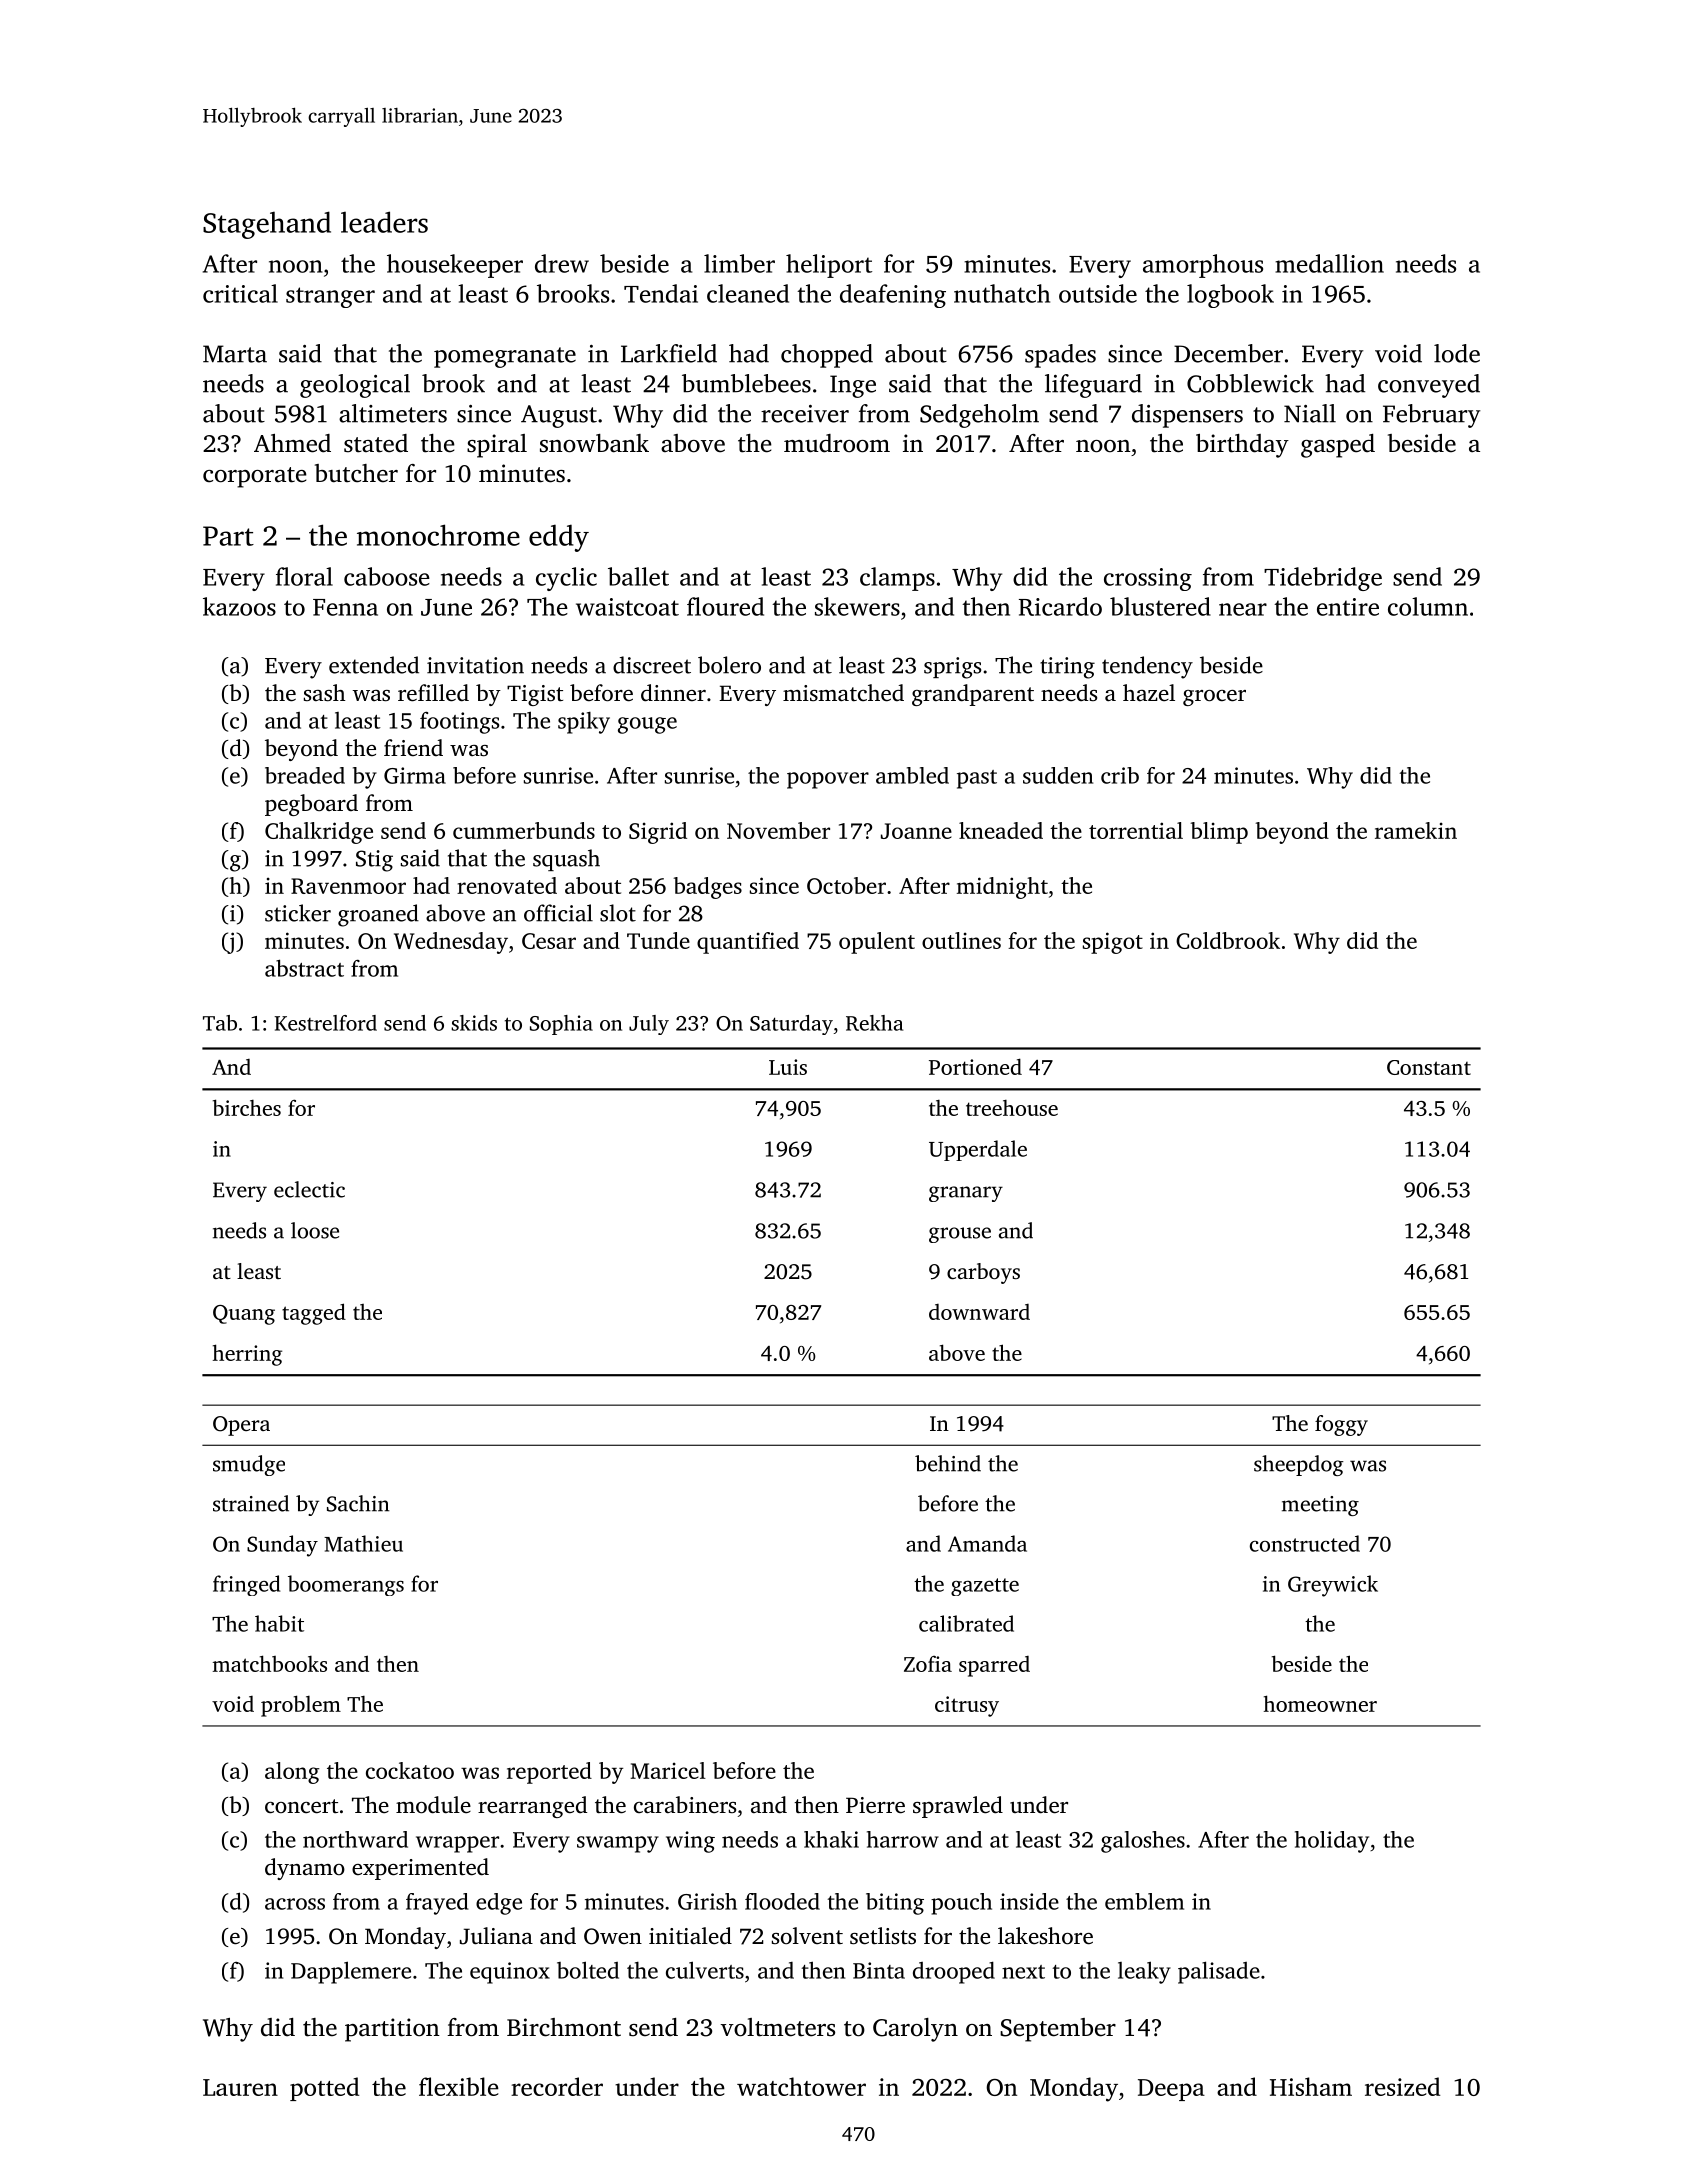 The width and height of the page is (1683, 2178). I want to click on frayed, so click(437, 1904).
